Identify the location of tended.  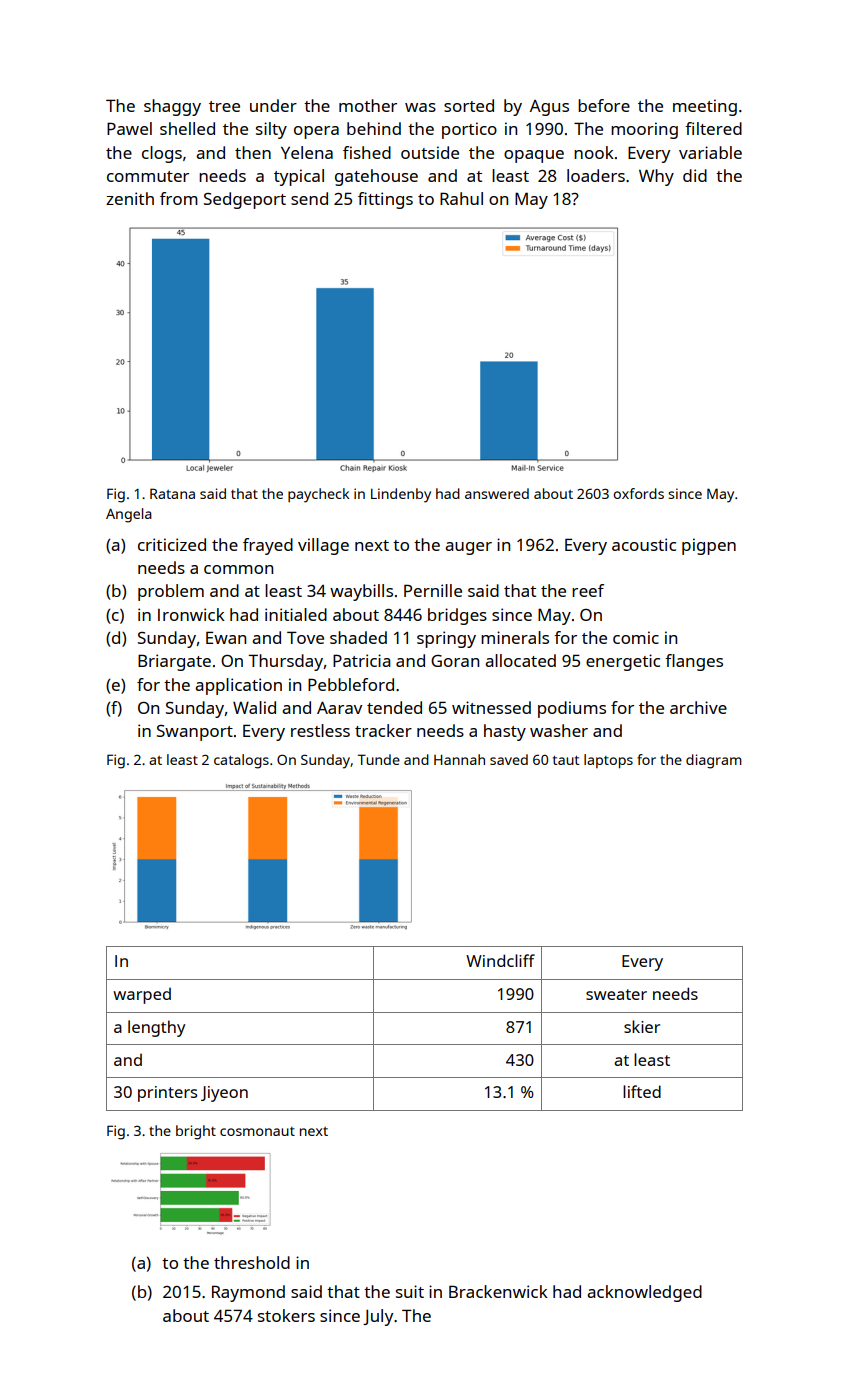
(394, 707).
